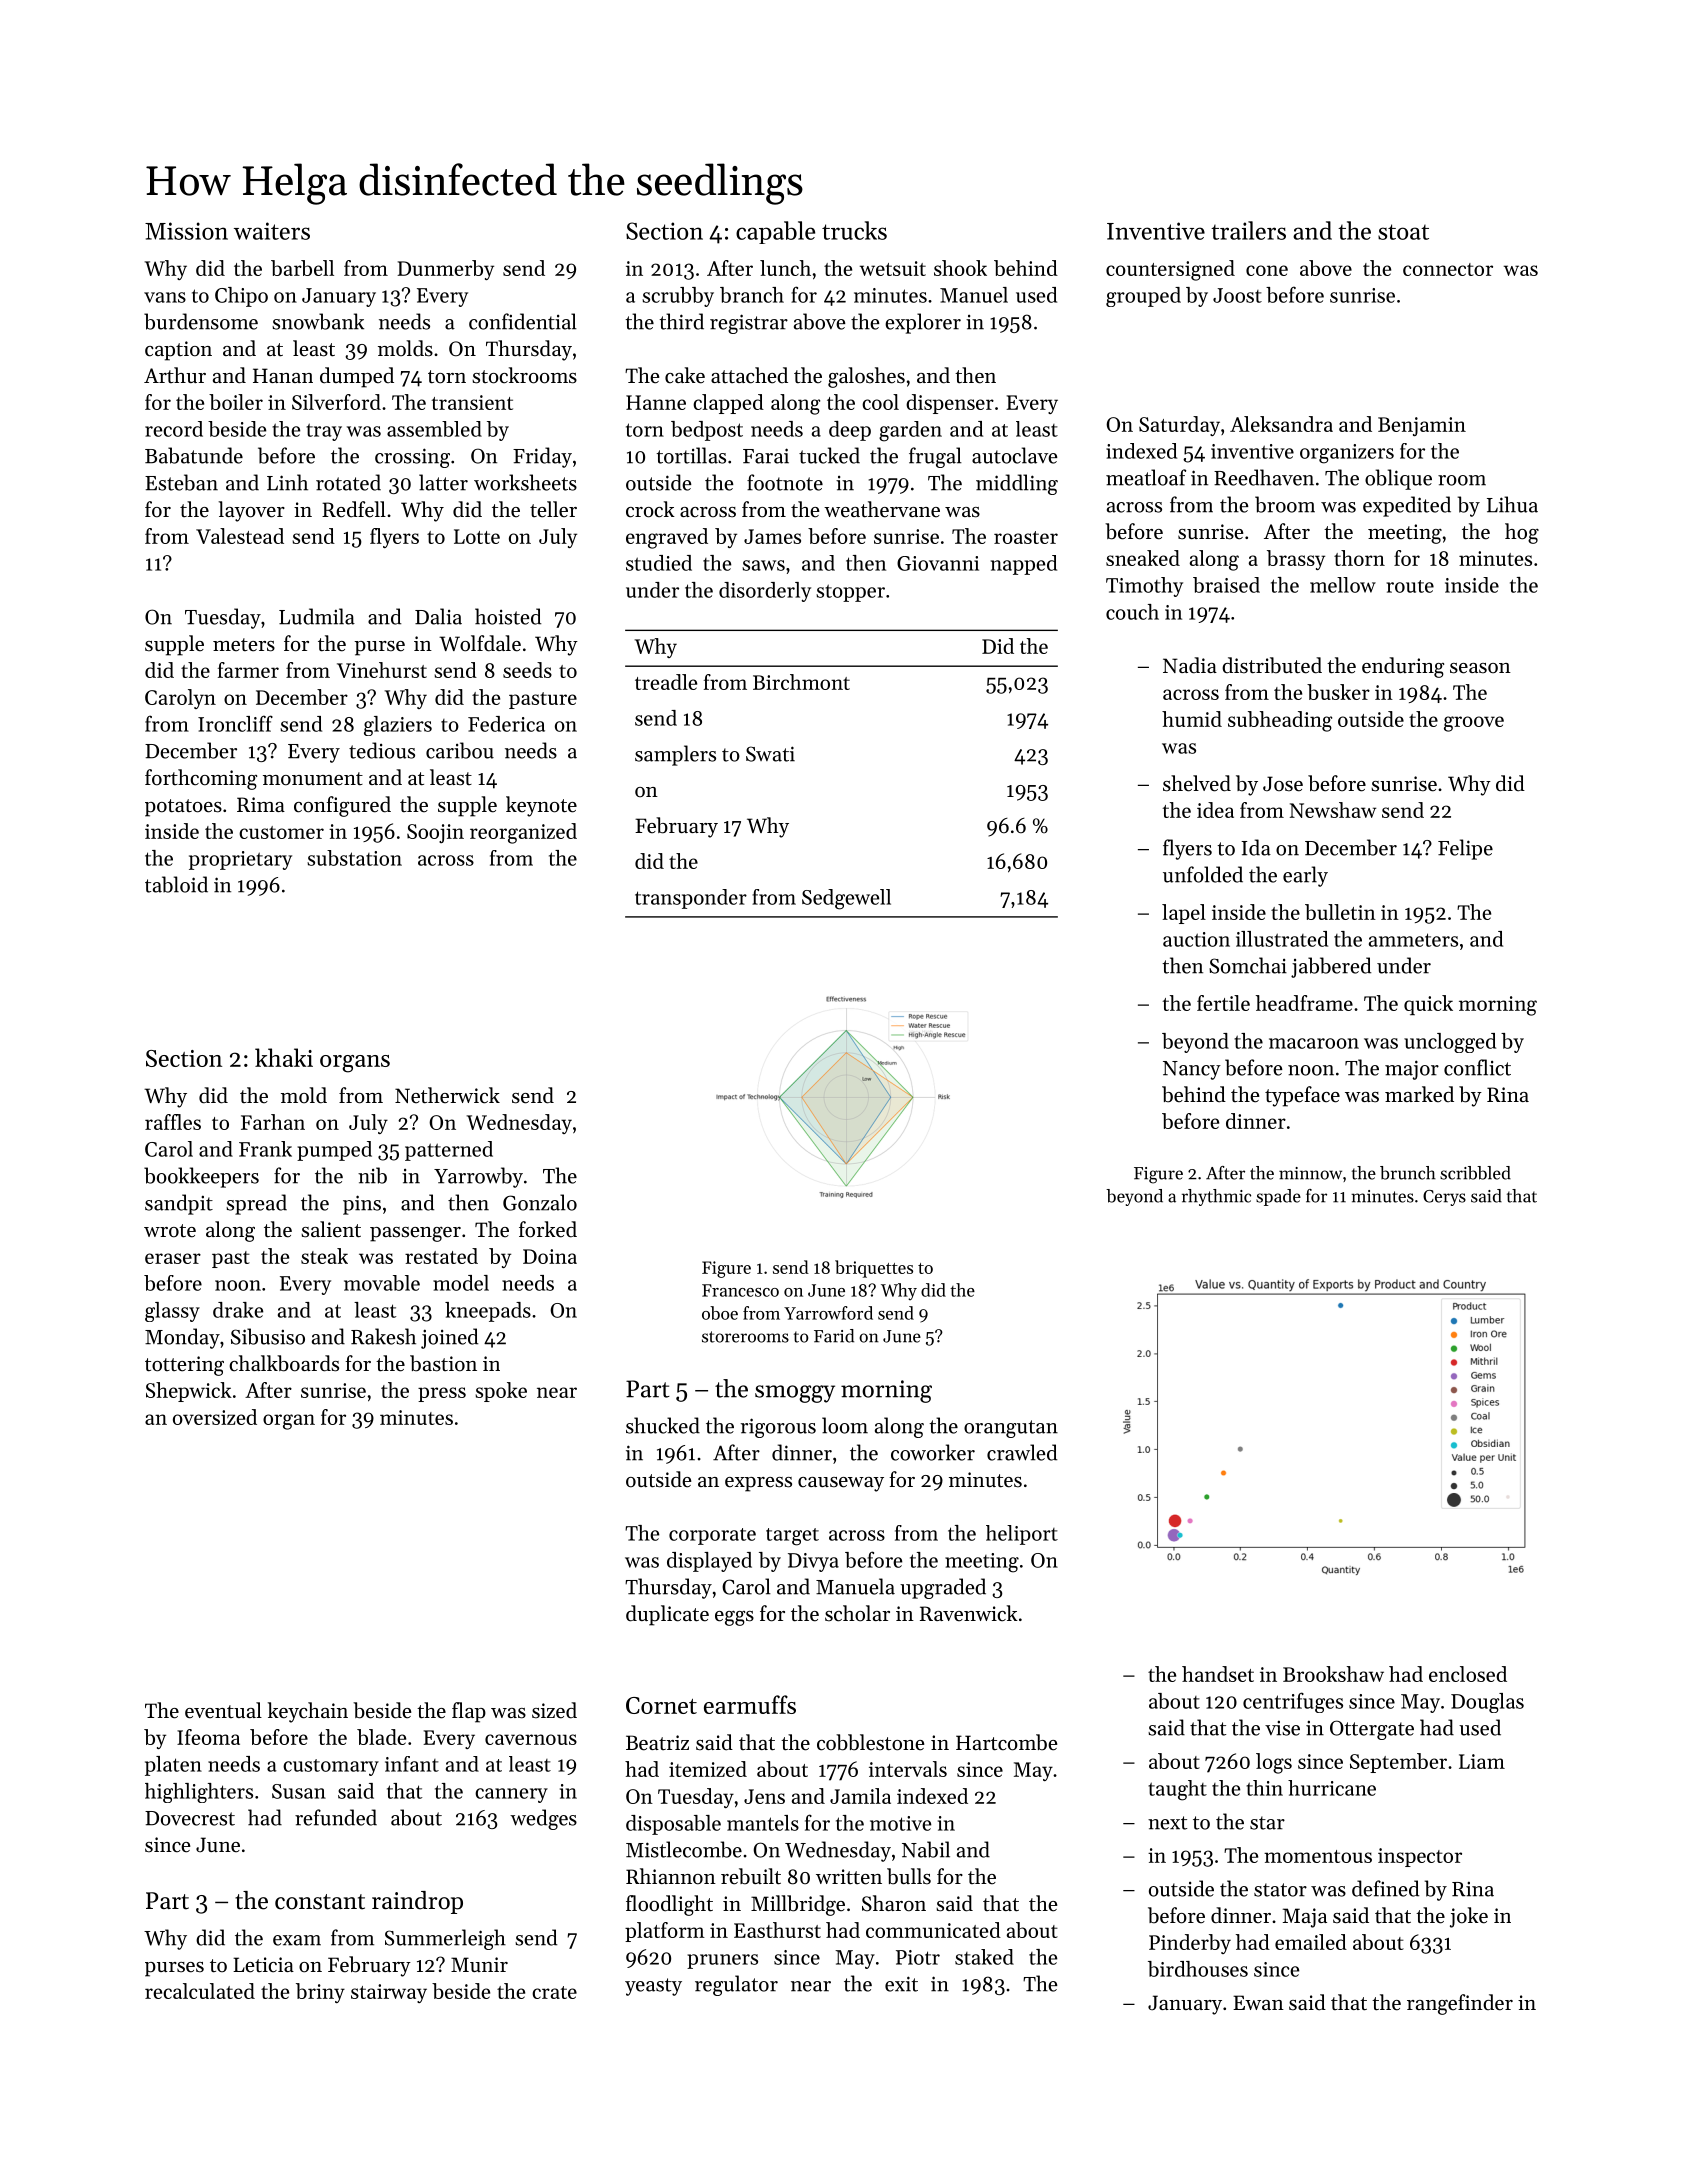 The height and width of the image is (2178, 1683). I want to click on braised, so click(1226, 585).
